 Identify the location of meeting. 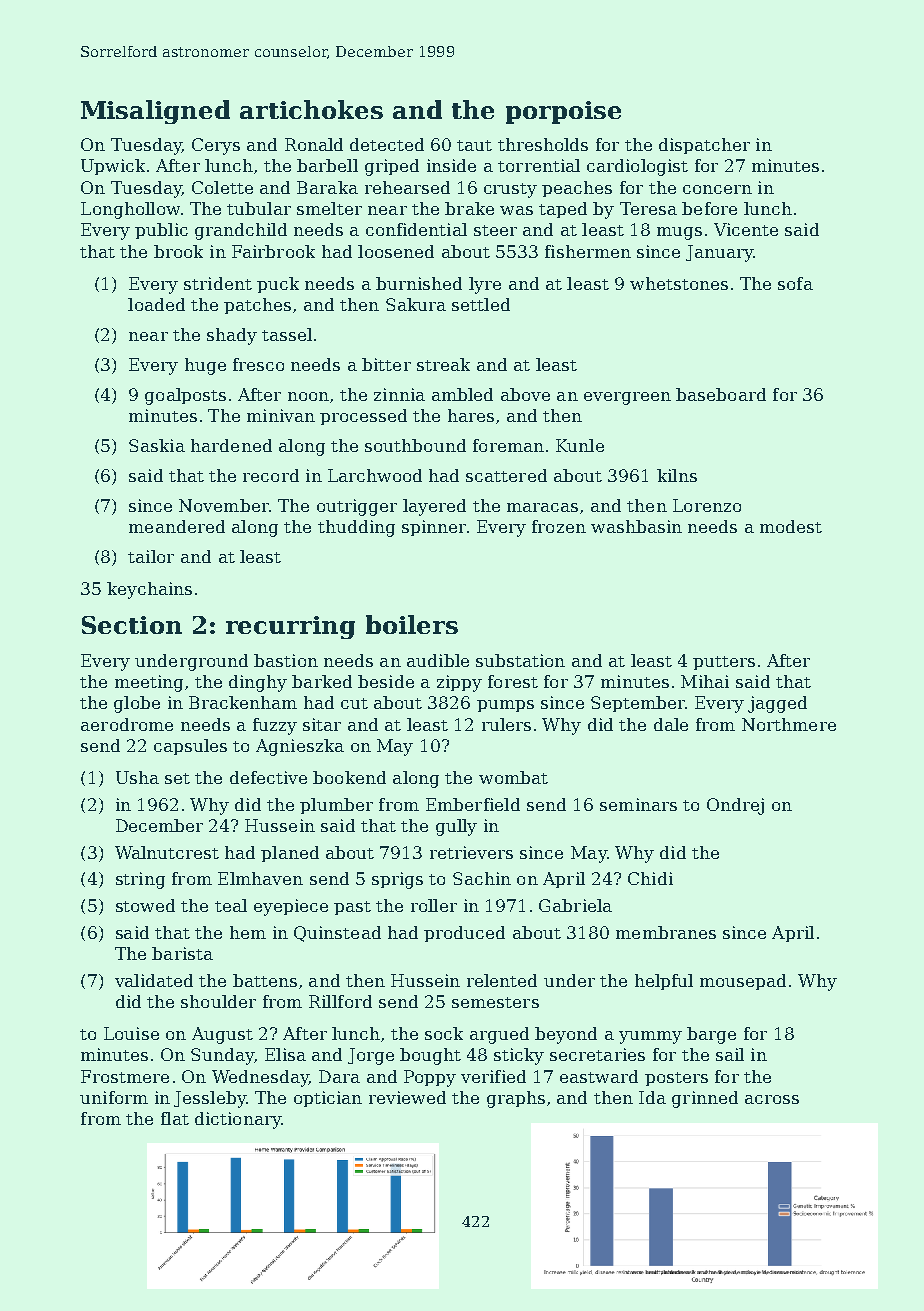
(149, 683).
